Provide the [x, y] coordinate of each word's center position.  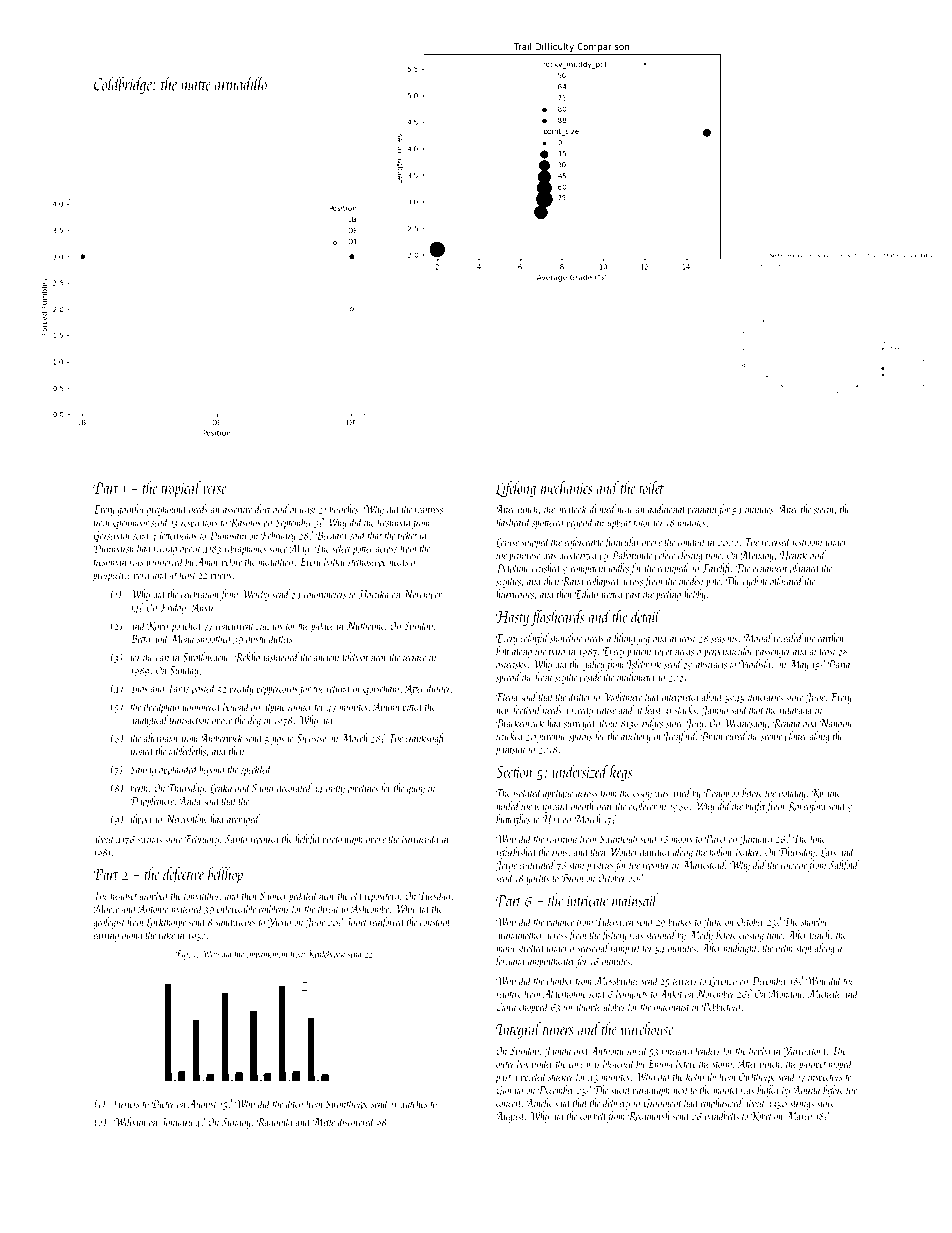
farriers [126, 1104]
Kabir [158, 626]
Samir [263, 788]
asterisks [511, 664]
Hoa [550, 819]
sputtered [548, 523]
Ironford [680, 737]
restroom [807, 543]
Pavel [716, 838]
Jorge [506, 866]
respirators [199, 524]
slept [804, 949]
